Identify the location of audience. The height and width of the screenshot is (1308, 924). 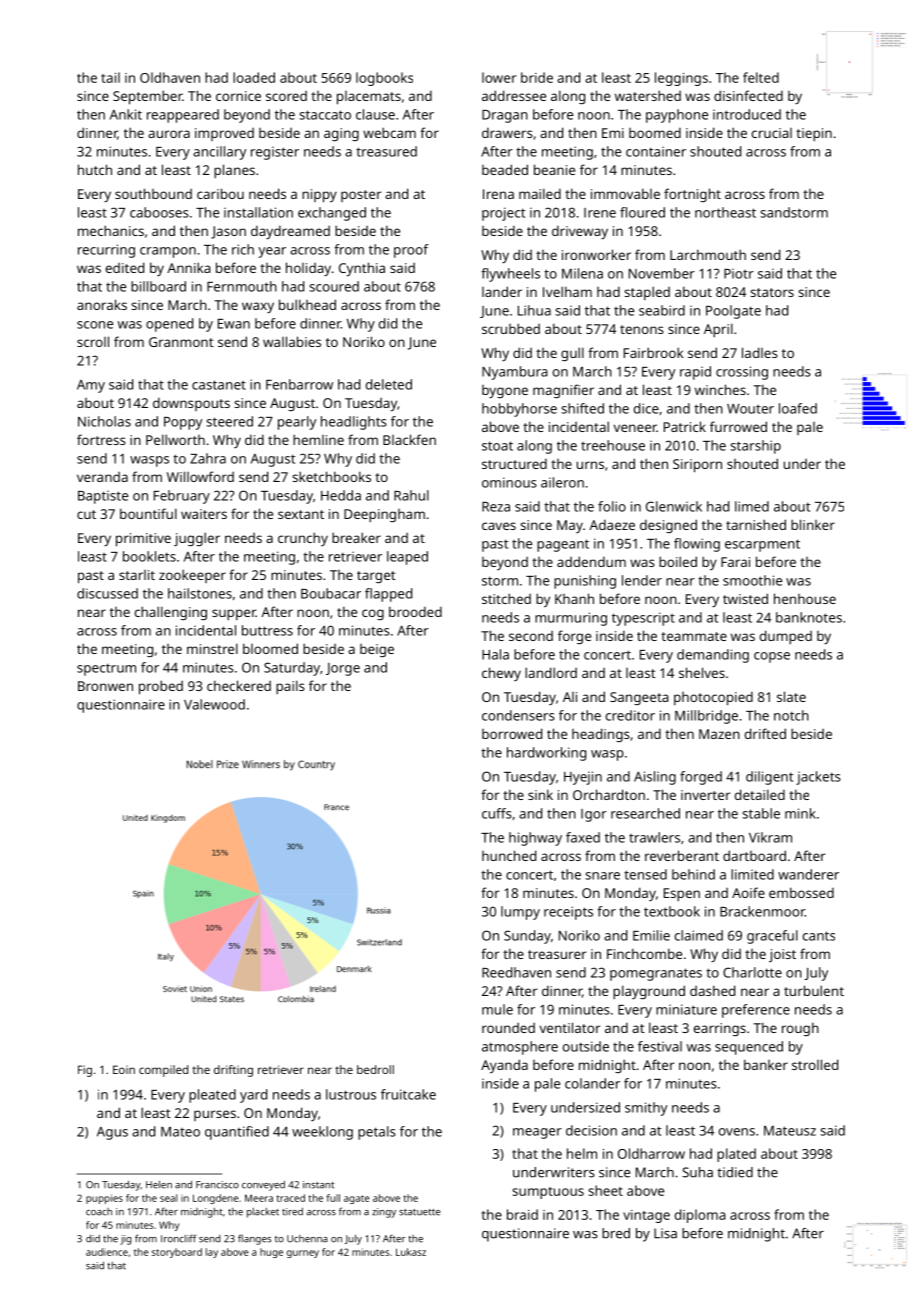
(107, 1252).
